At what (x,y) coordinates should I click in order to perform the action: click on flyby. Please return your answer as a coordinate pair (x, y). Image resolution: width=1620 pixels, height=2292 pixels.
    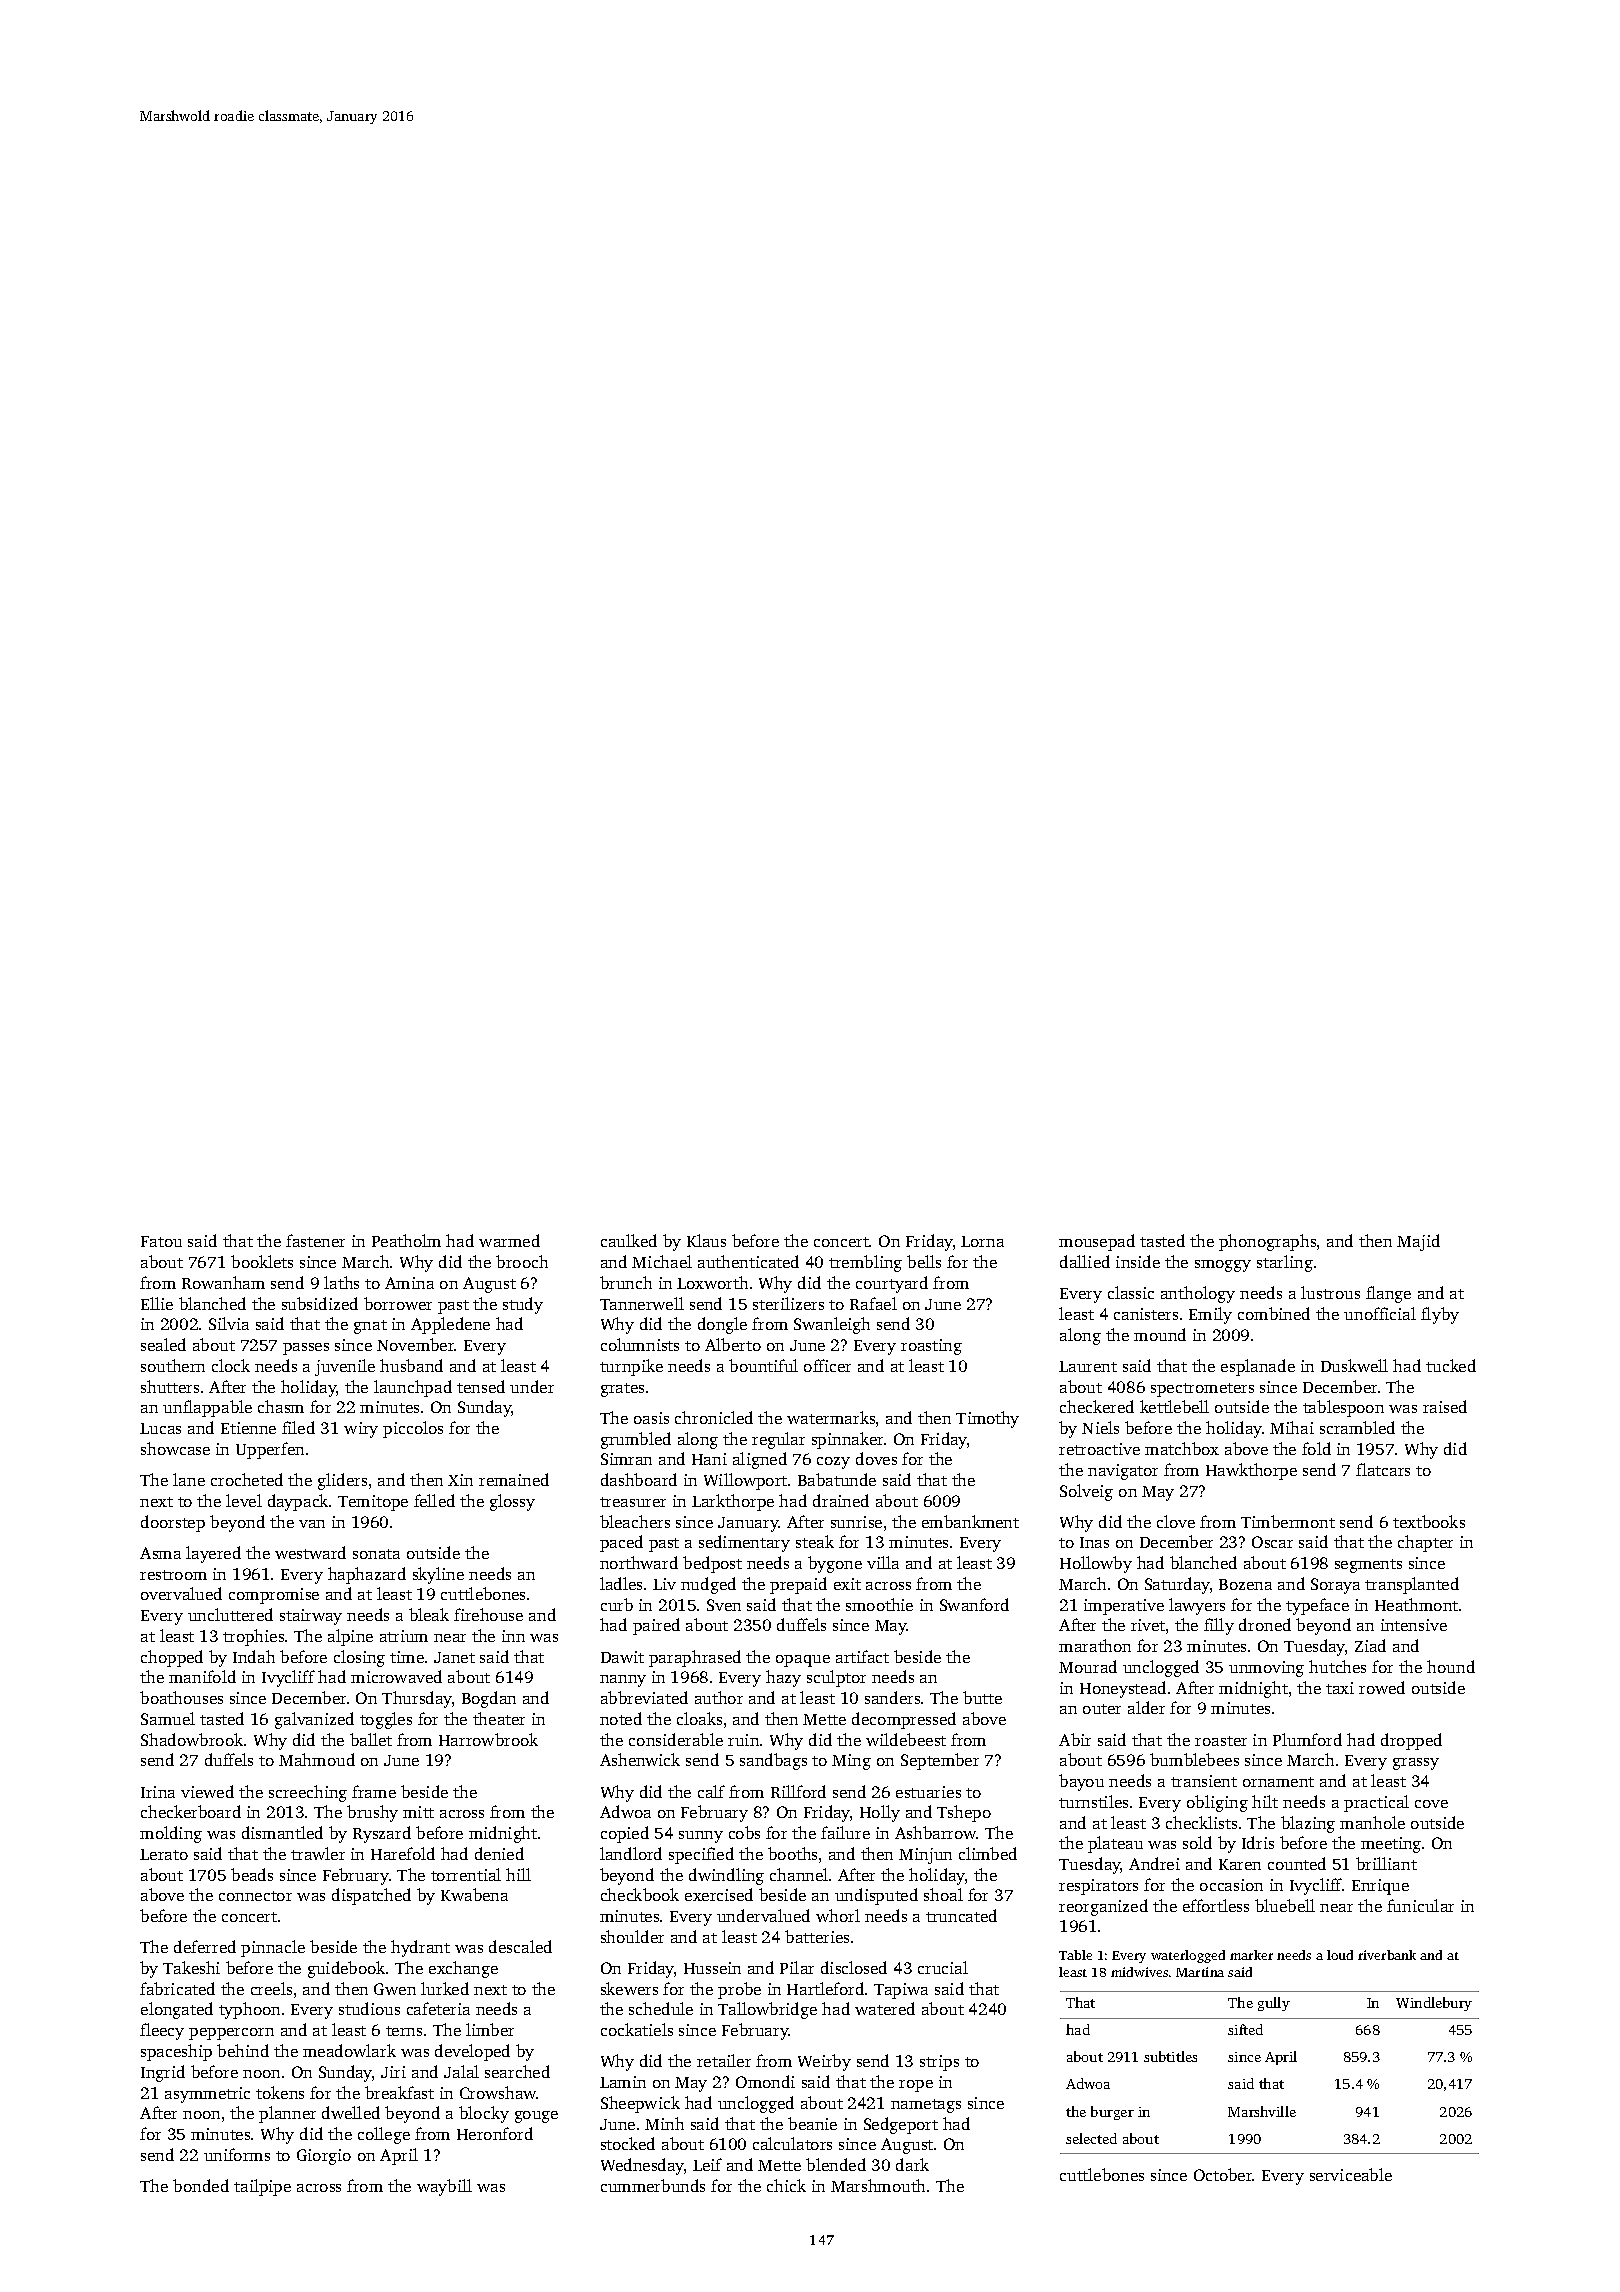
    Looking at the image, I should click on (1440, 1315).
